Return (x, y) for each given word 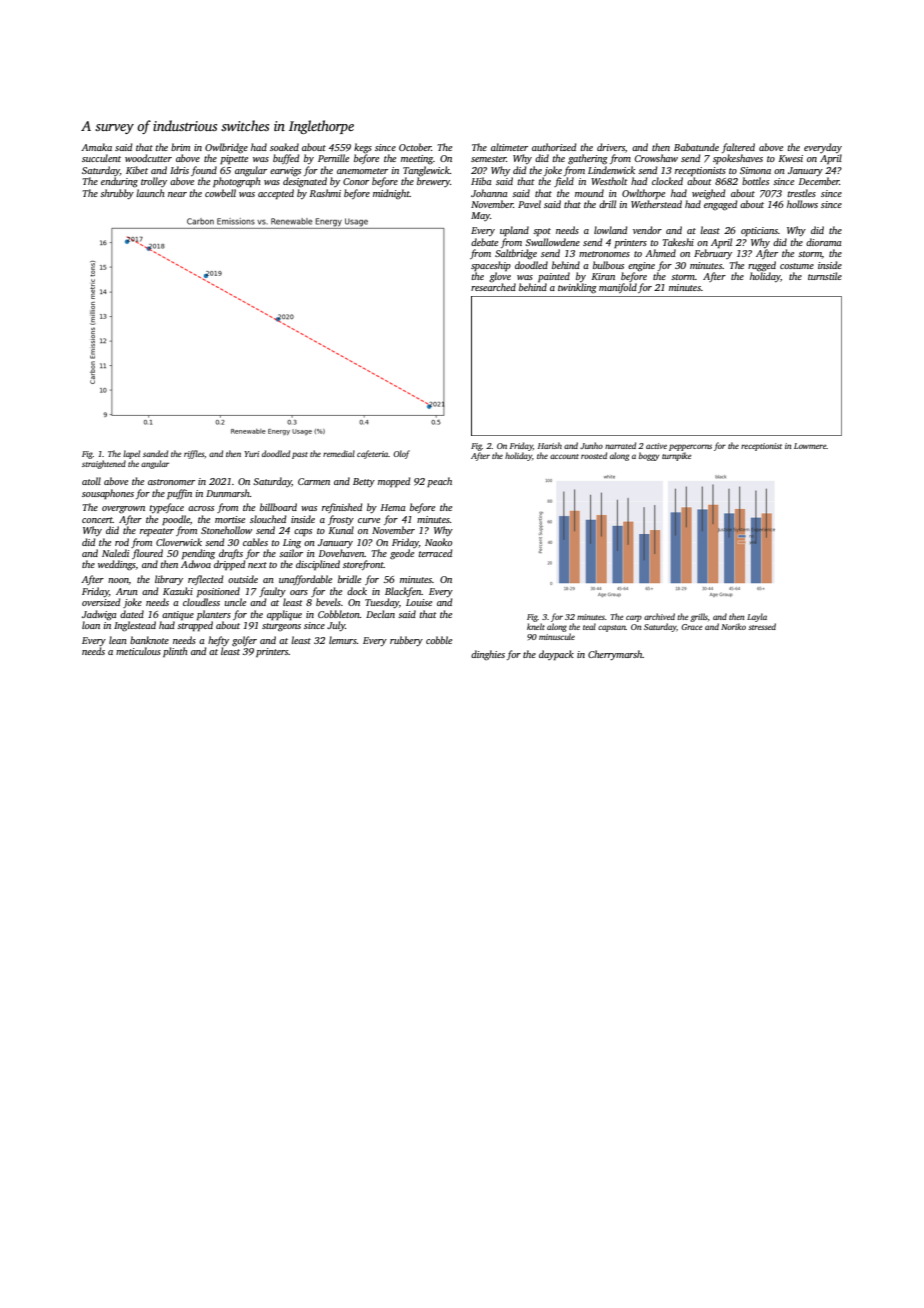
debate (484, 242)
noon (118, 580)
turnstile (825, 276)
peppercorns (690, 447)
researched (493, 287)
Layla (757, 617)
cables (255, 542)
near (177, 194)
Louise (419, 602)
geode (402, 554)
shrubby (117, 194)
